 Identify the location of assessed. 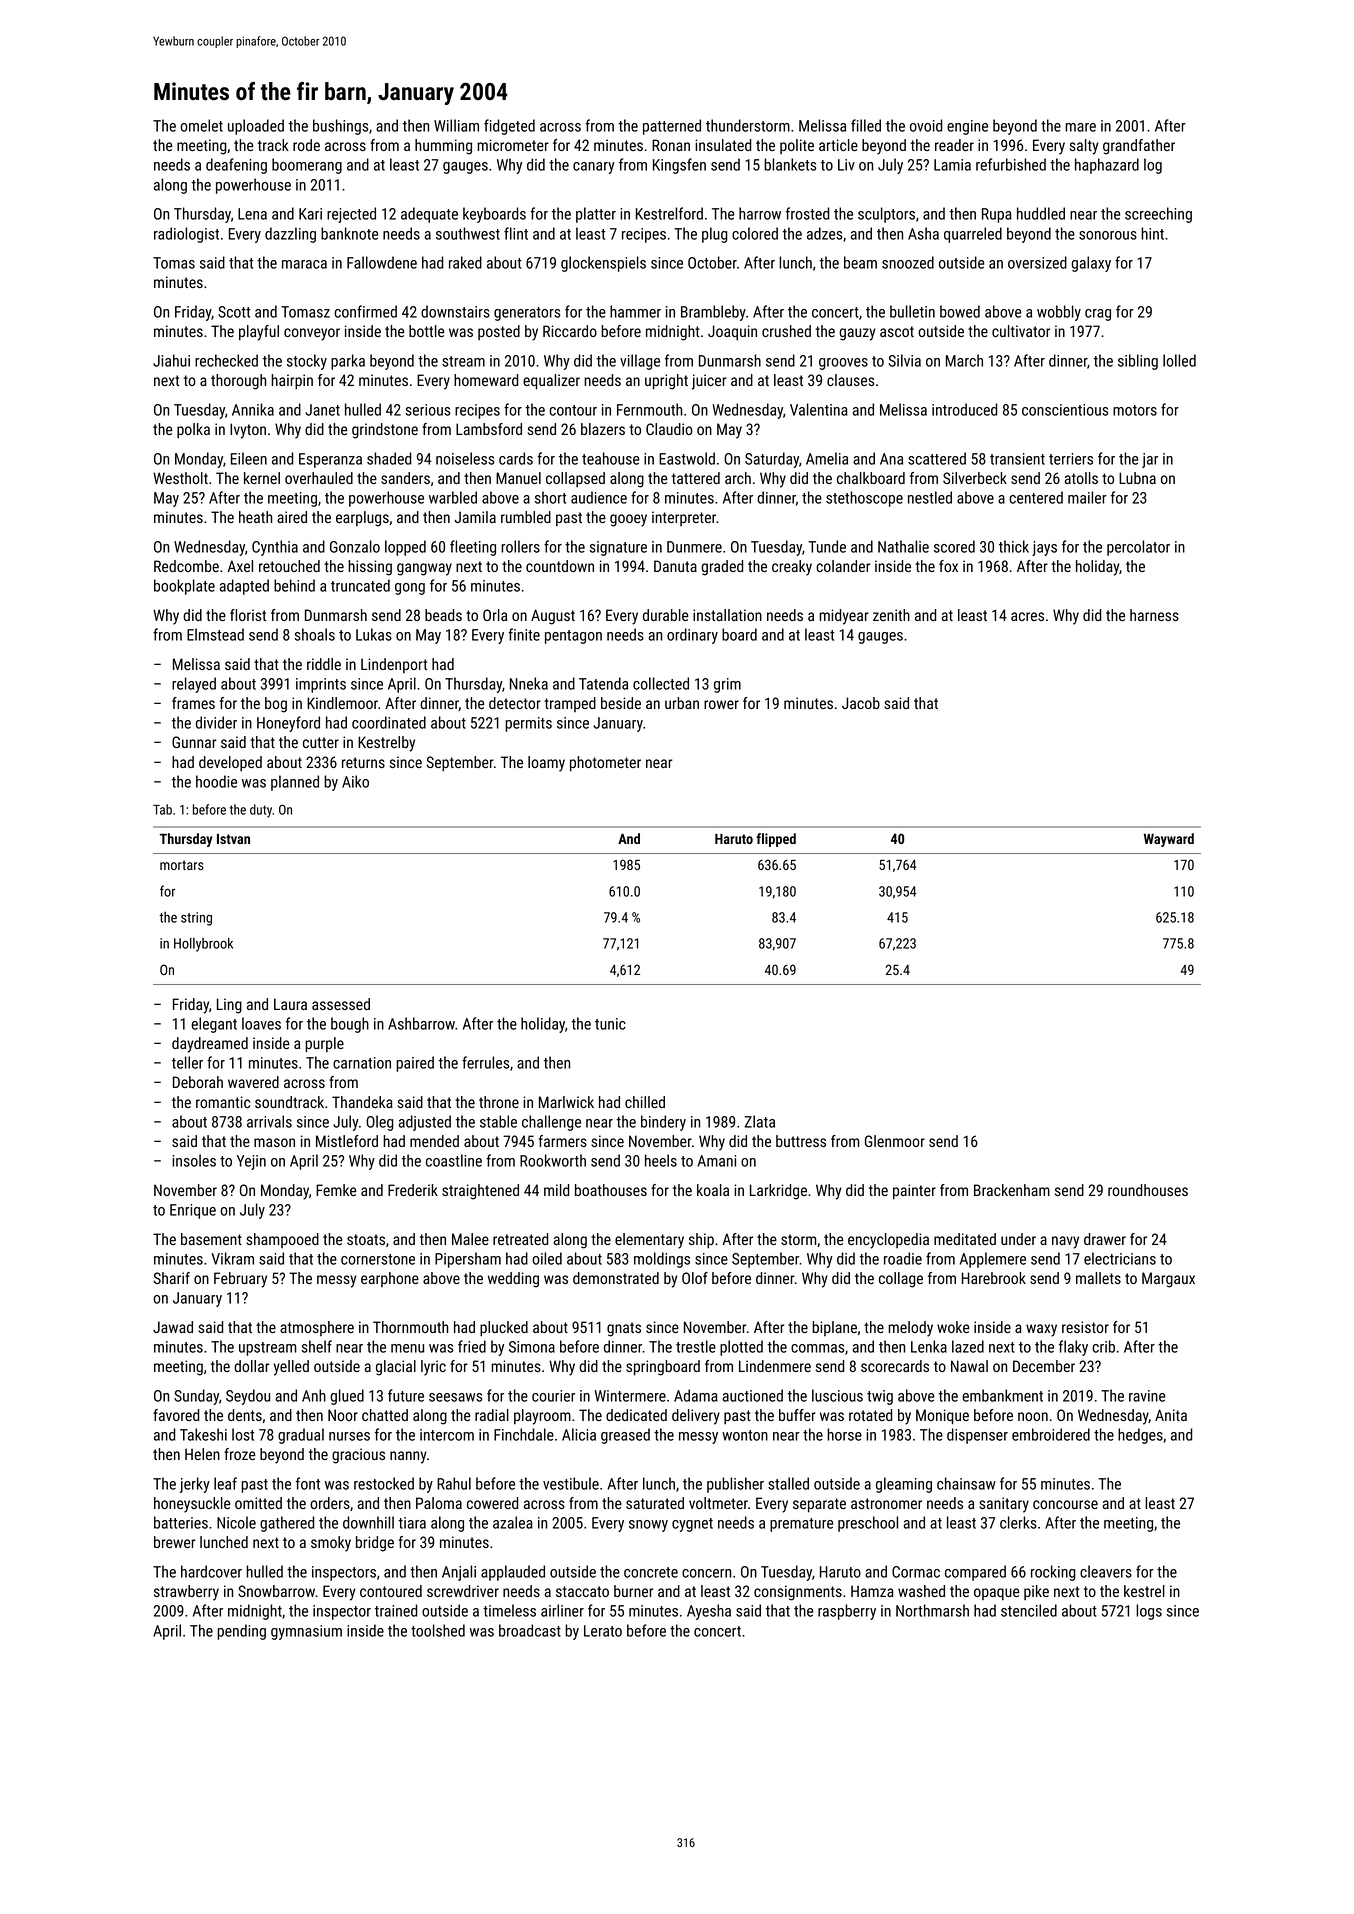
(341, 1004).
